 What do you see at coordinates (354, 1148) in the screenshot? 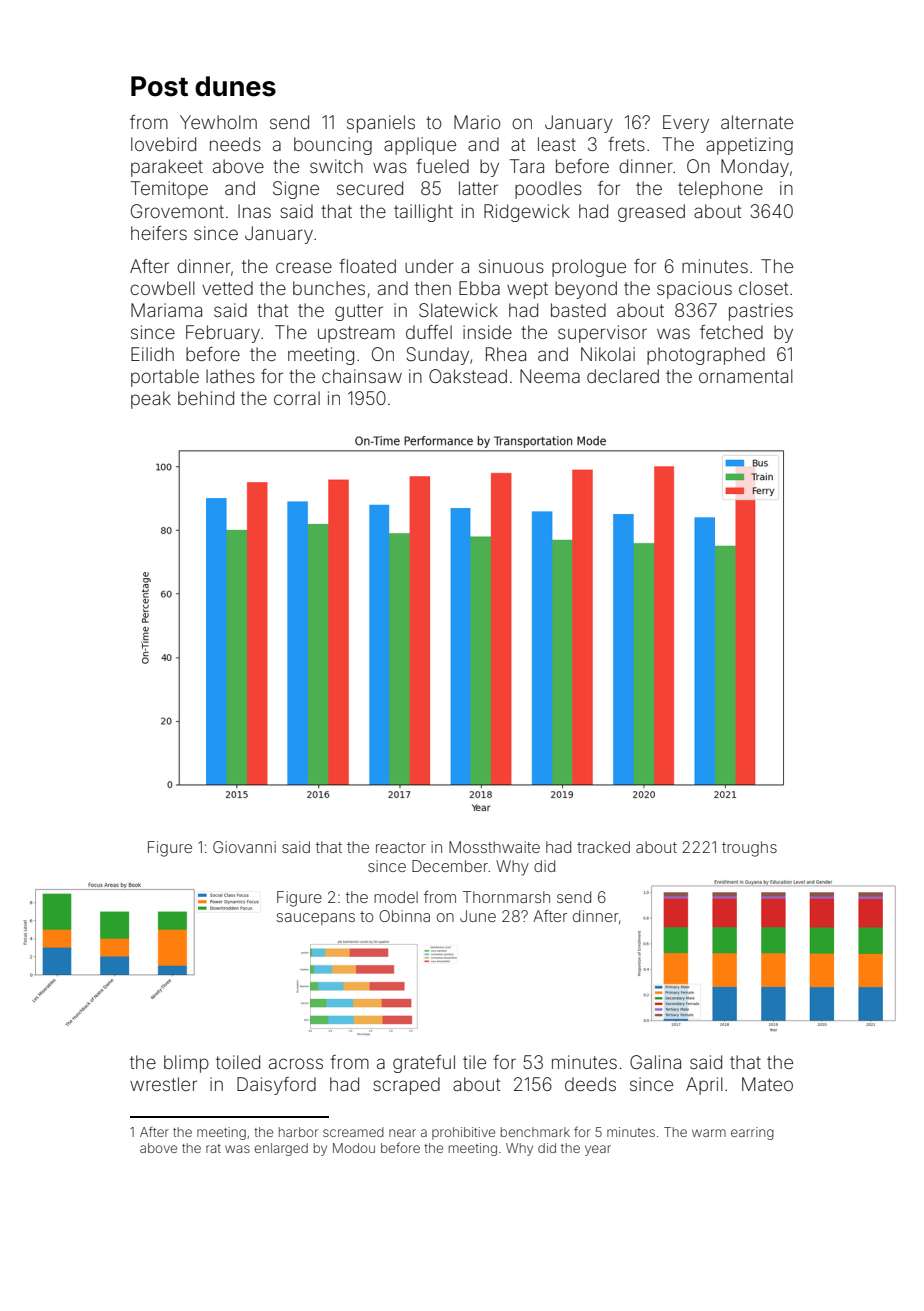
I see `Modou` at bounding box center [354, 1148].
